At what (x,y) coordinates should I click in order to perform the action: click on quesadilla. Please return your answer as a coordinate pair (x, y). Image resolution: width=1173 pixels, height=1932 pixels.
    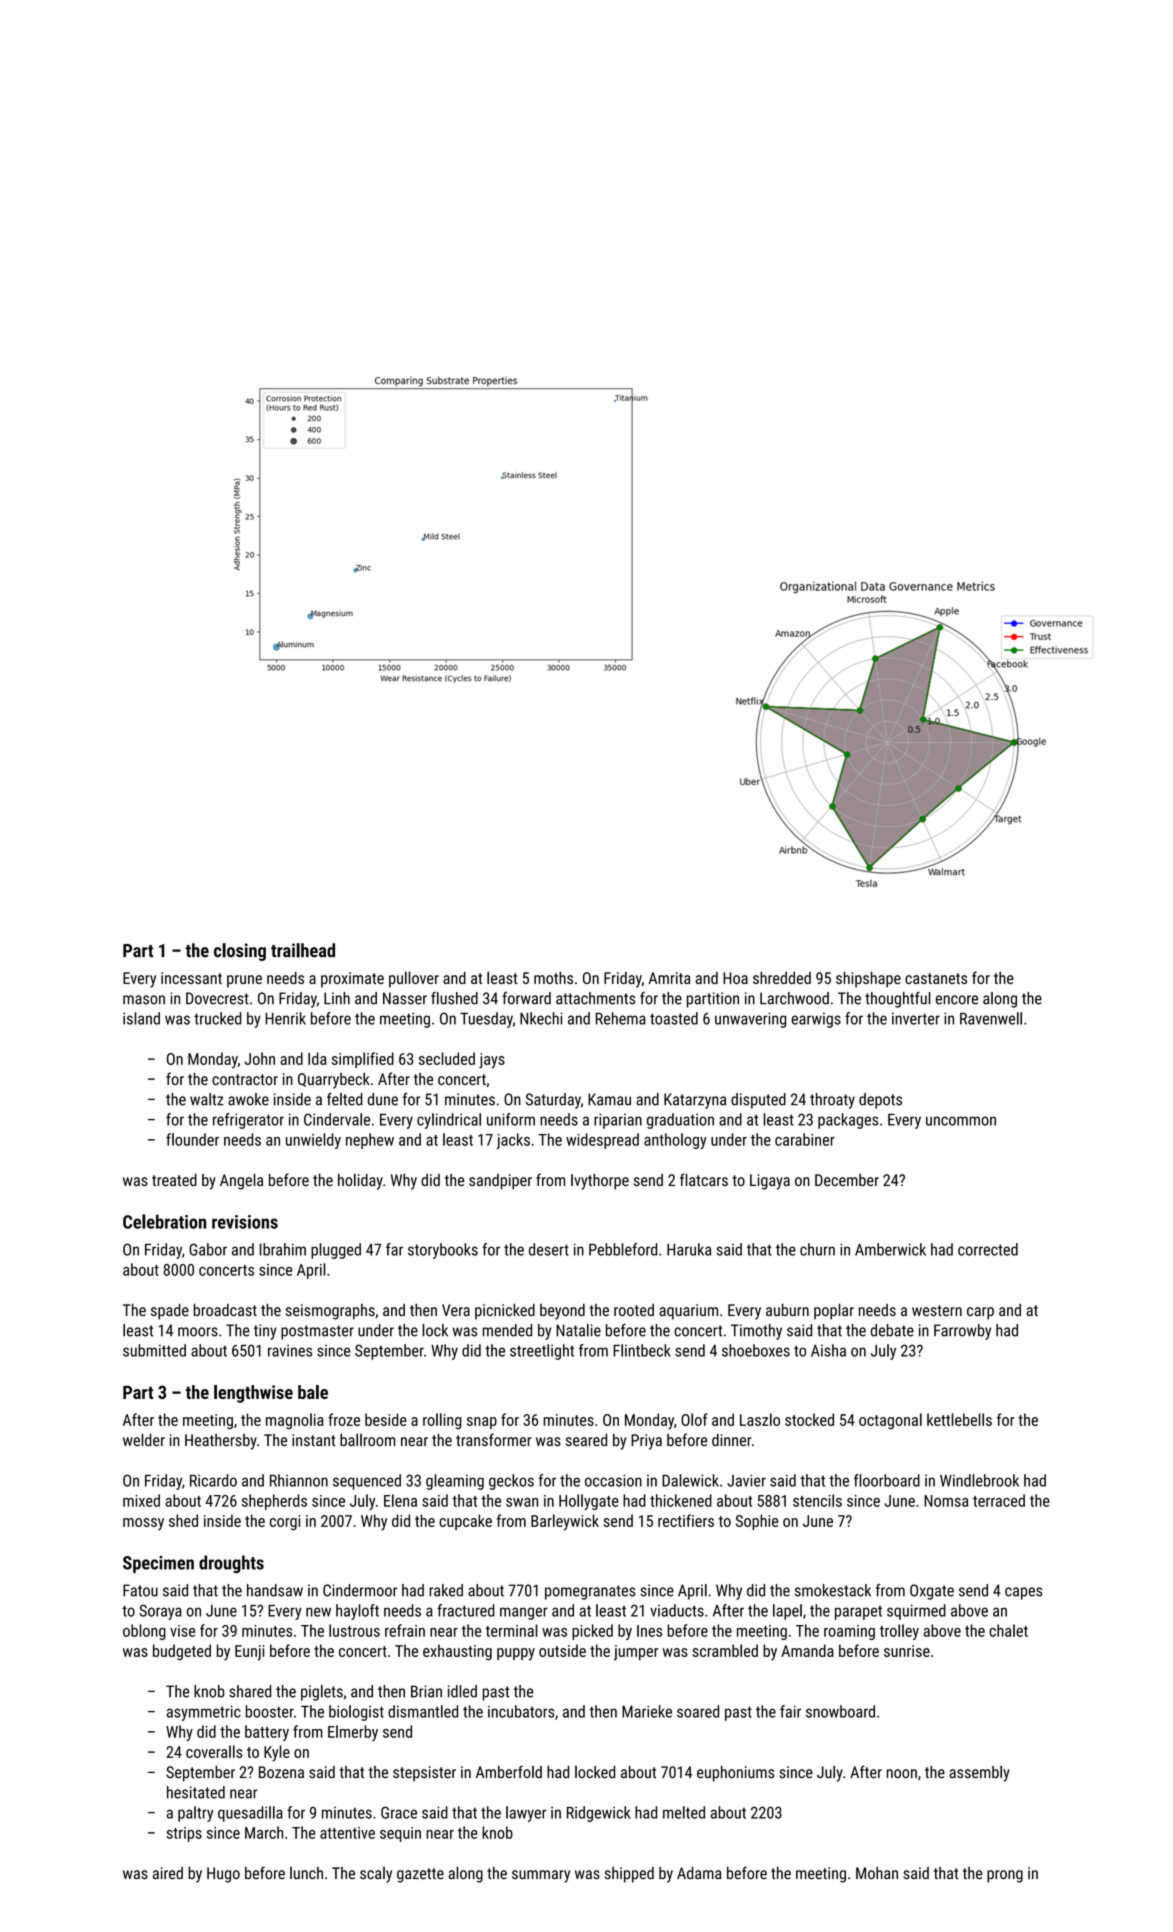
    Looking at the image, I should click on (250, 1814).
